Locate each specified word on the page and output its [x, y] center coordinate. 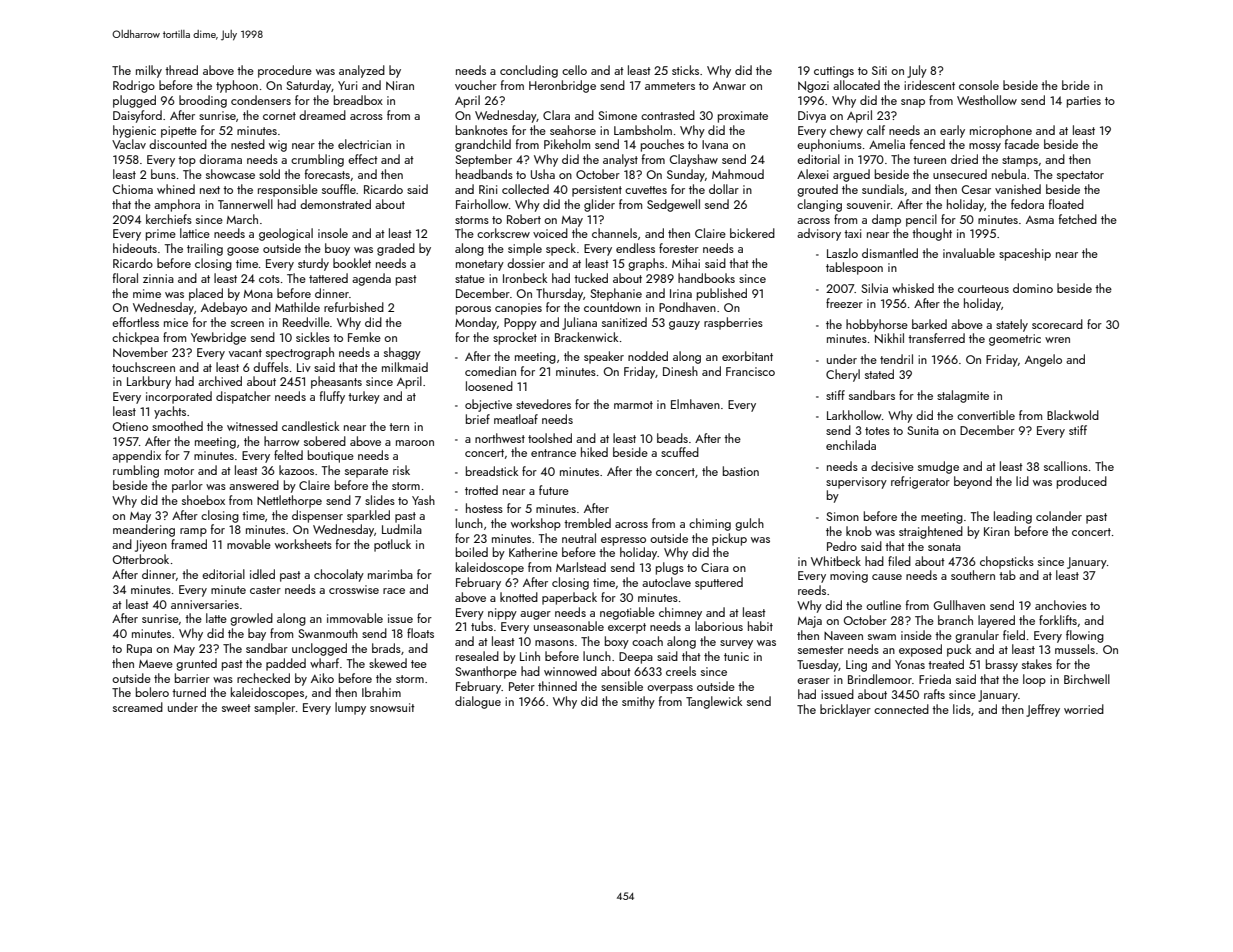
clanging [819, 205]
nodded [648, 356]
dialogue [478, 702]
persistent [597, 191]
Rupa [139, 650]
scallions [1066, 466]
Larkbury [149, 382]
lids [962, 709]
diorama [220, 159]
